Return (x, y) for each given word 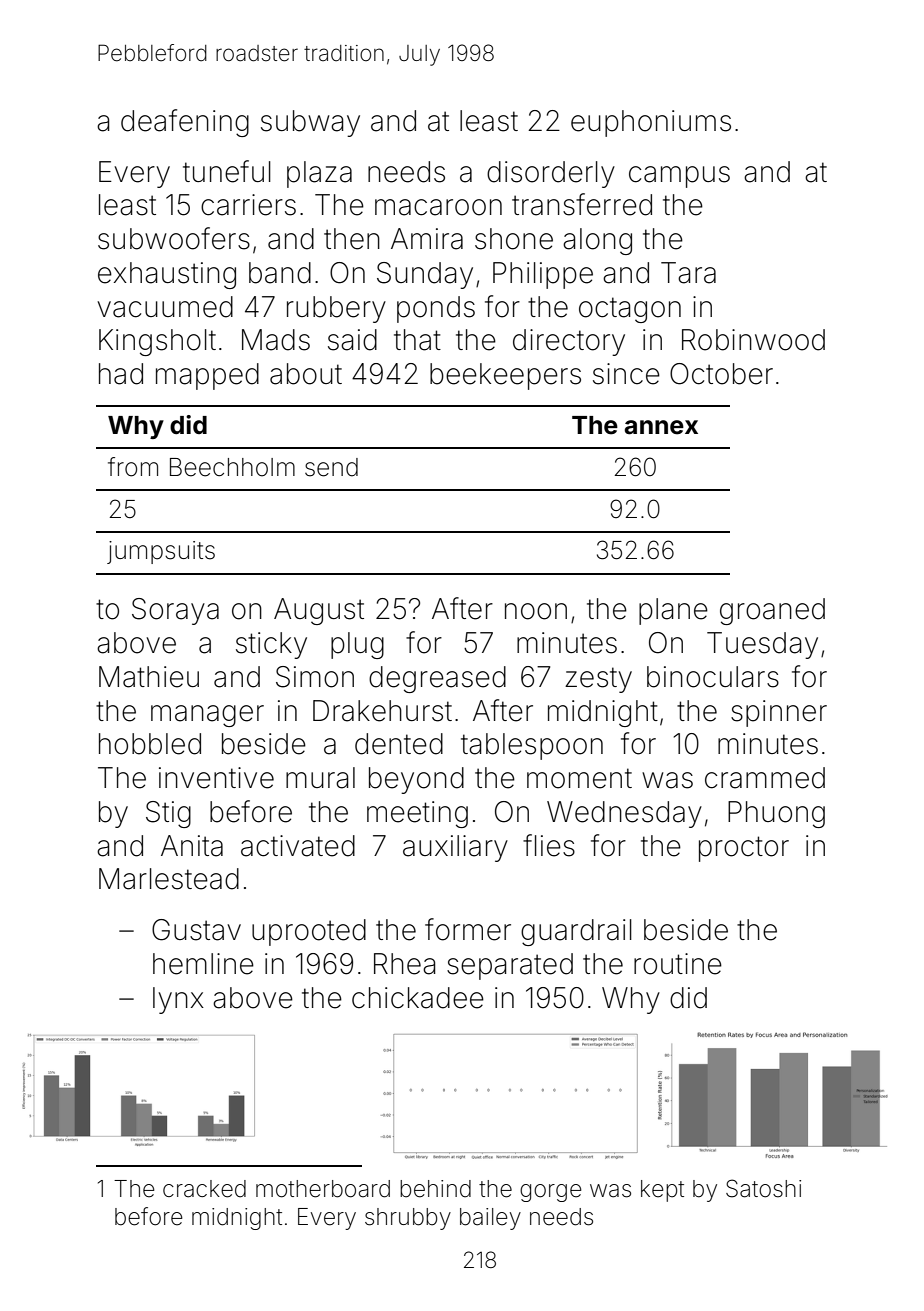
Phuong (776, 814)
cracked (204, 1189)
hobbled (150, 744)
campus (679, 177)
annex (661, 427)
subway (310, 123)
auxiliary (455, 848)
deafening (185, 123)
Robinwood (753, 340)
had (121, 374)
